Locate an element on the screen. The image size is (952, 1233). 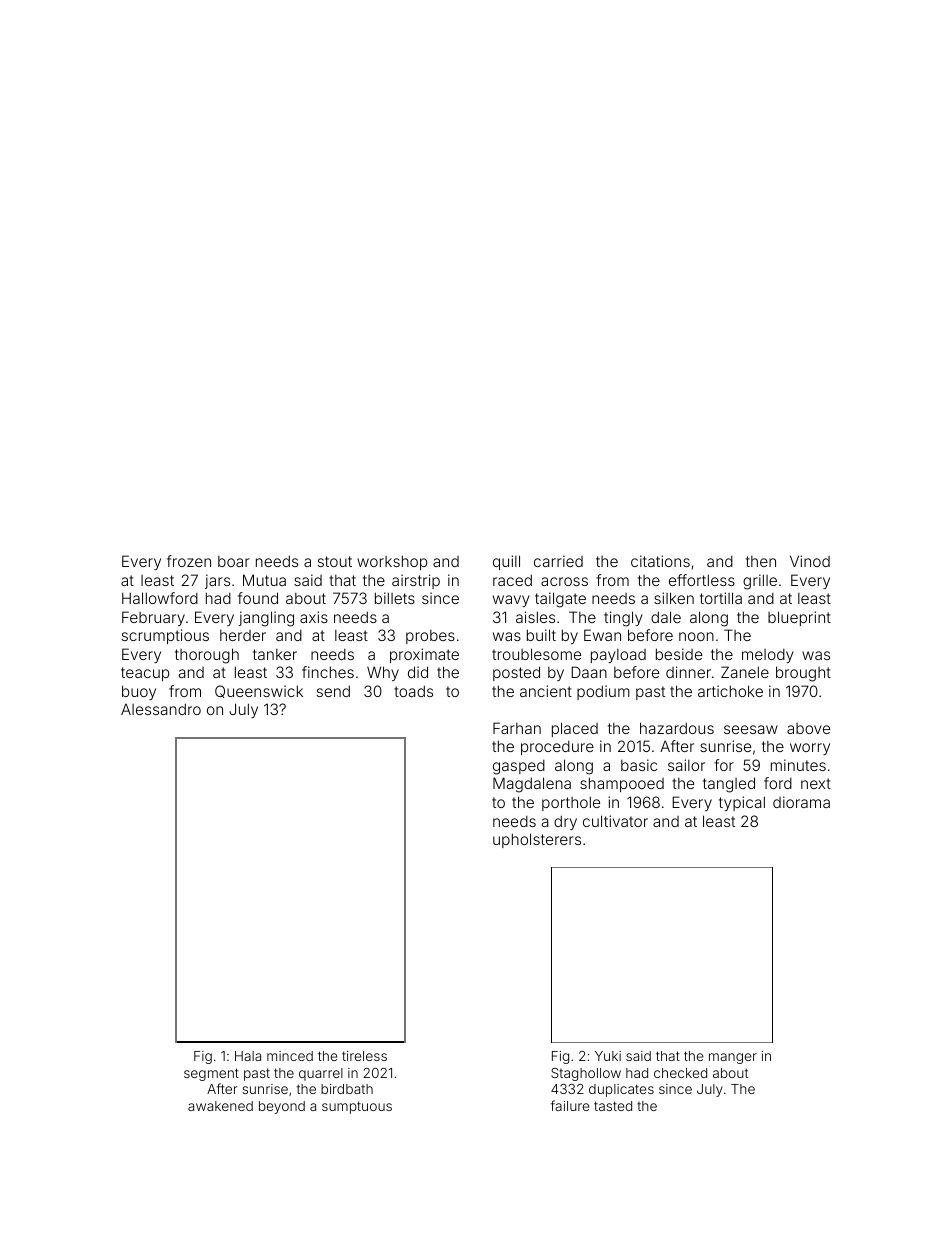
Alessandro is located at coordinates (161, 709).
